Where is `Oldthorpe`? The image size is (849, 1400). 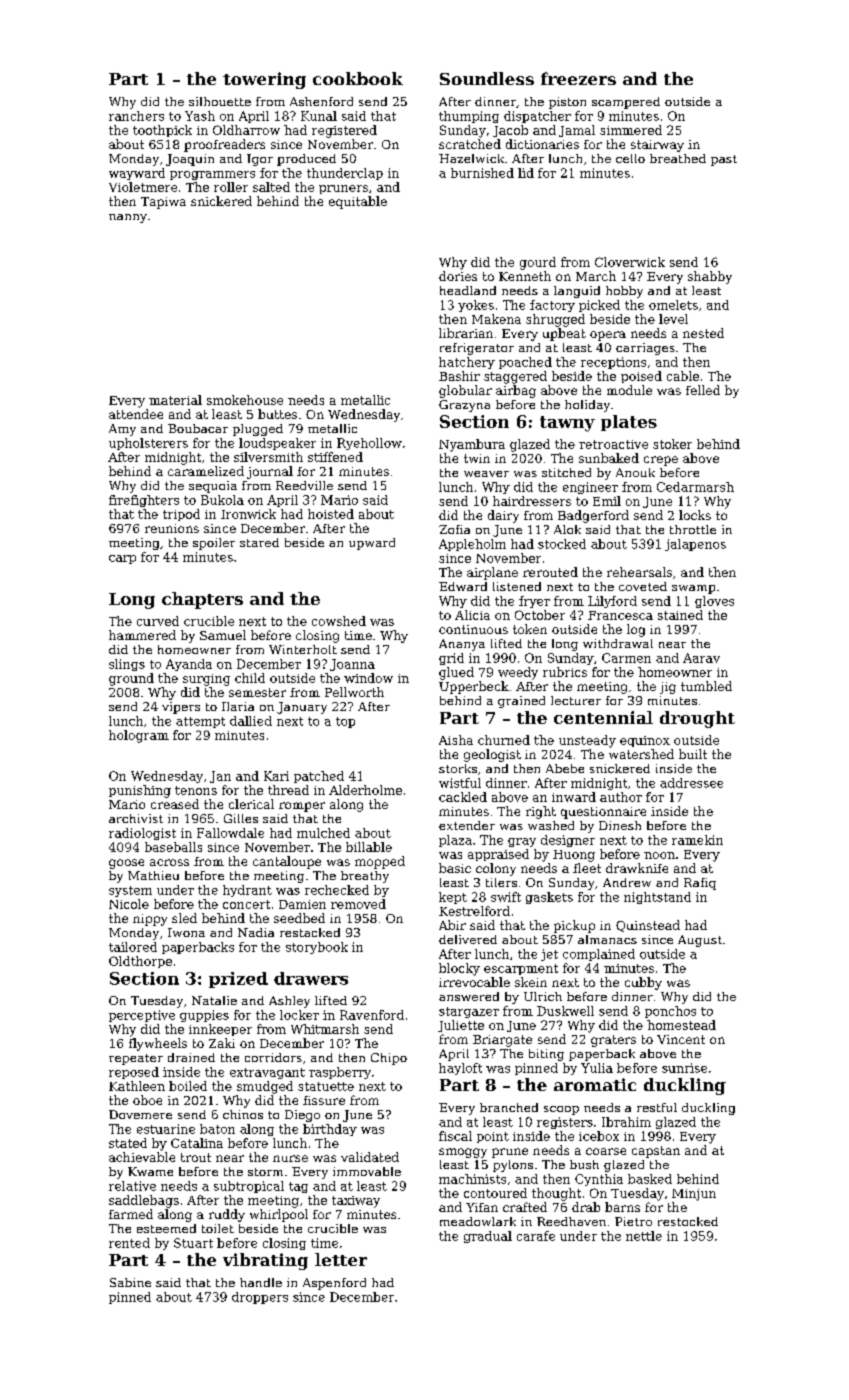 Oldthorpe is located at coordinates (140, 962).
